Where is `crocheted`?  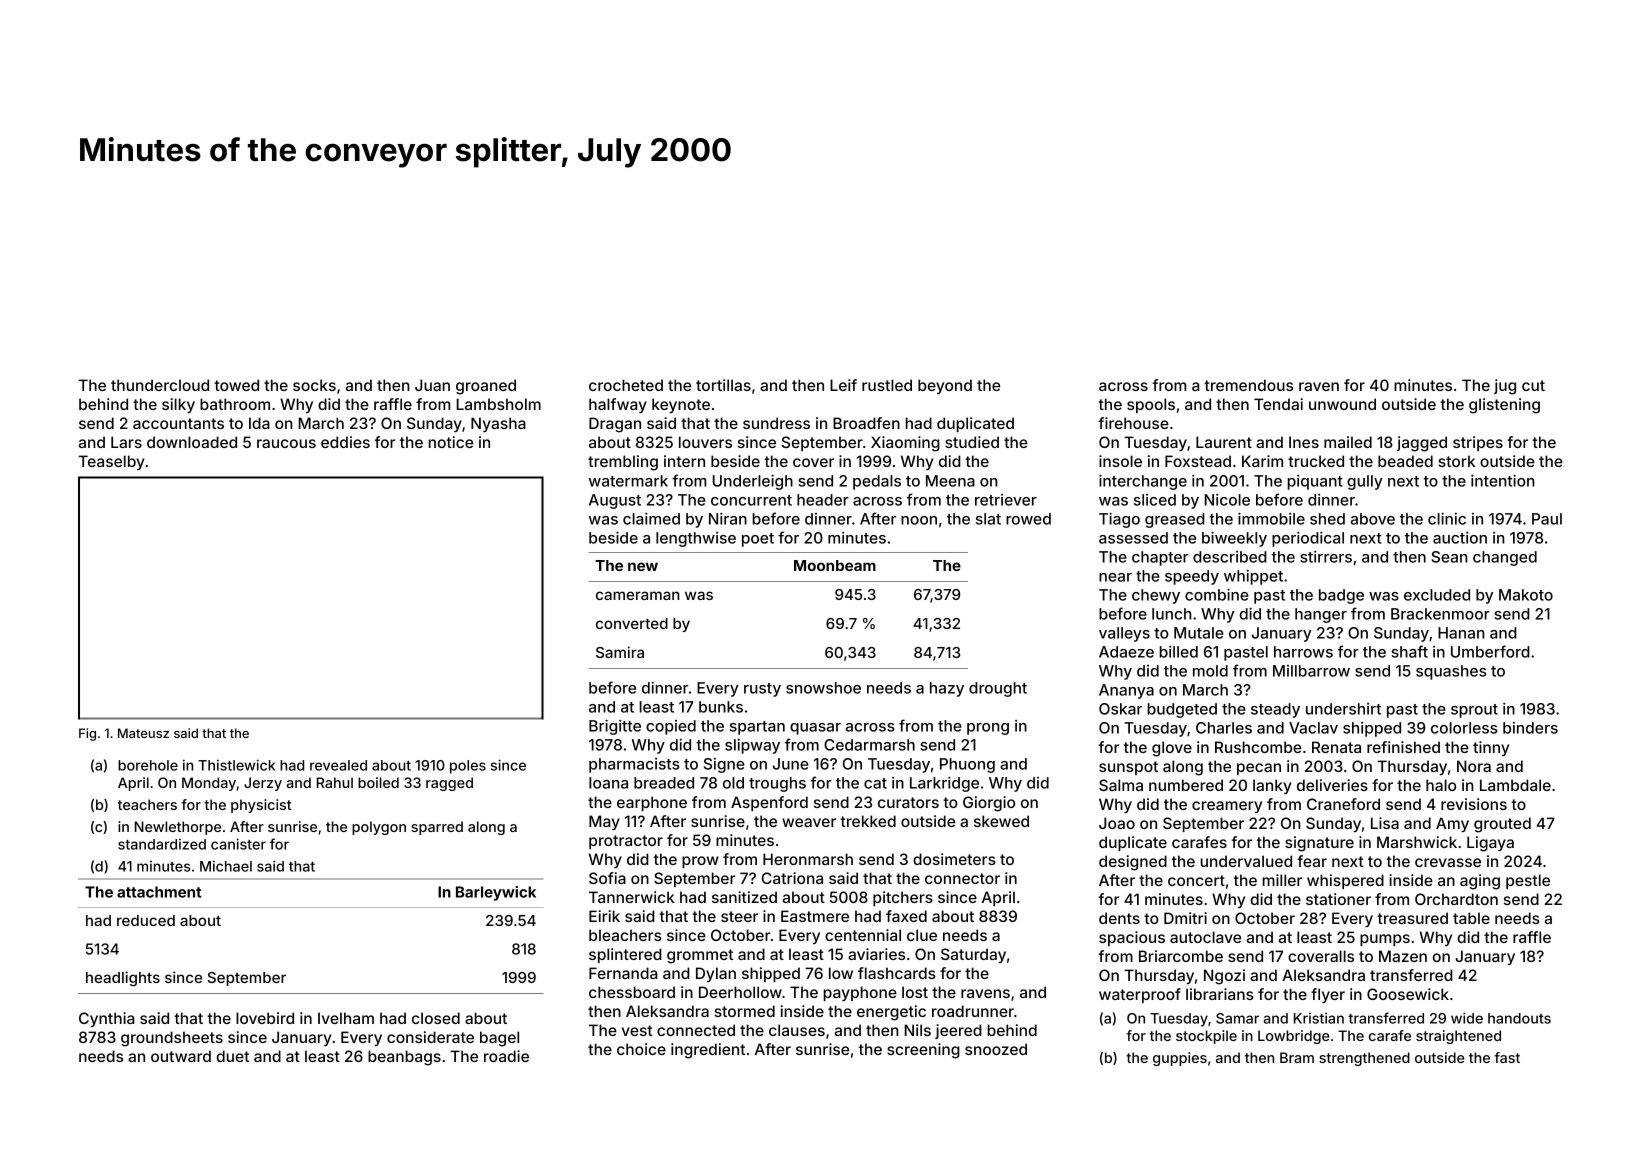 crocheted is located at coordinates (626, 385).
